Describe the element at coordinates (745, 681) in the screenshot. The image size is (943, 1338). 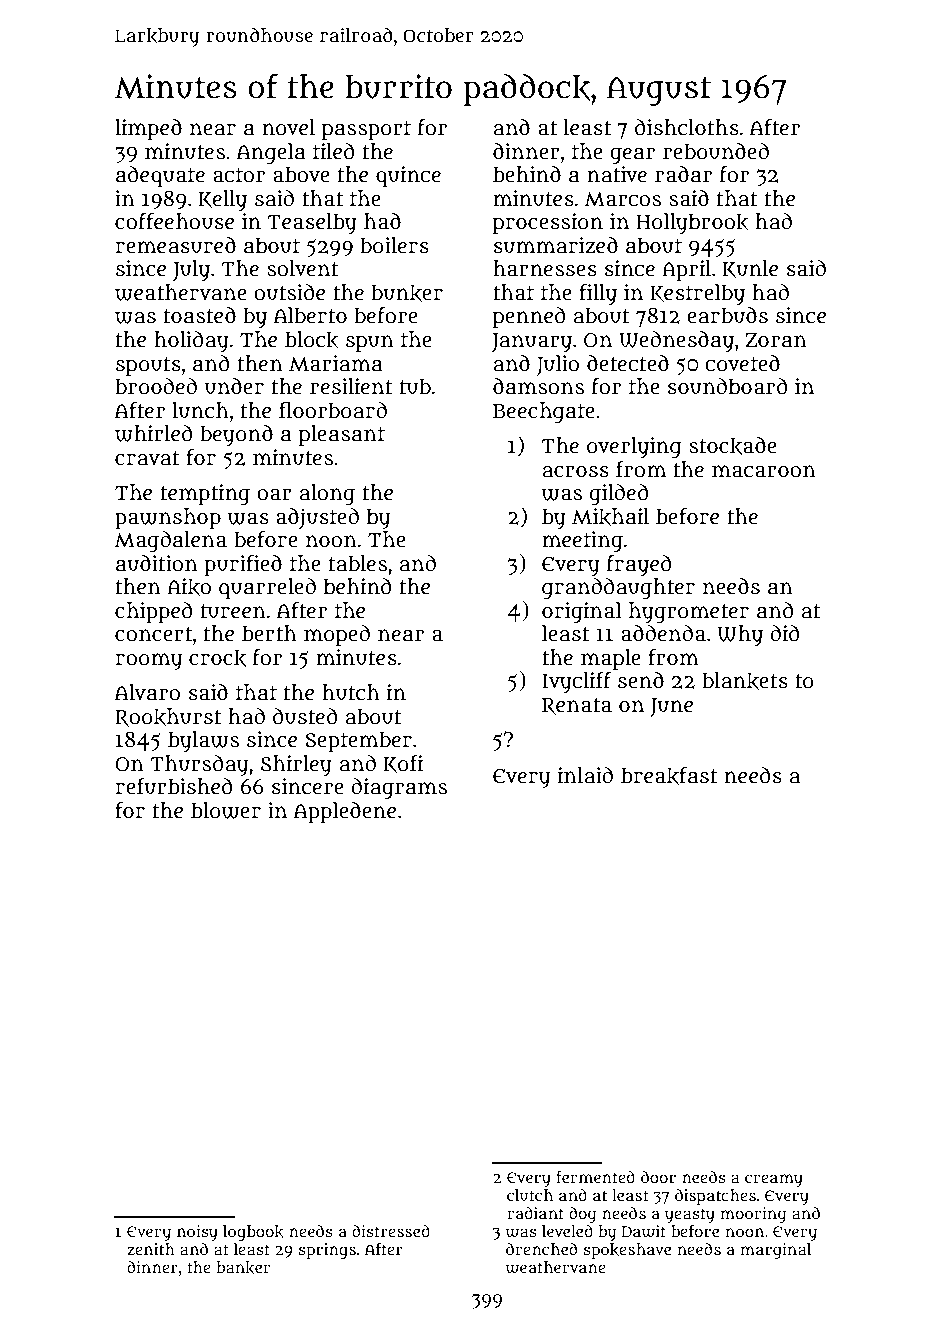
I see `blankets` at that location.
